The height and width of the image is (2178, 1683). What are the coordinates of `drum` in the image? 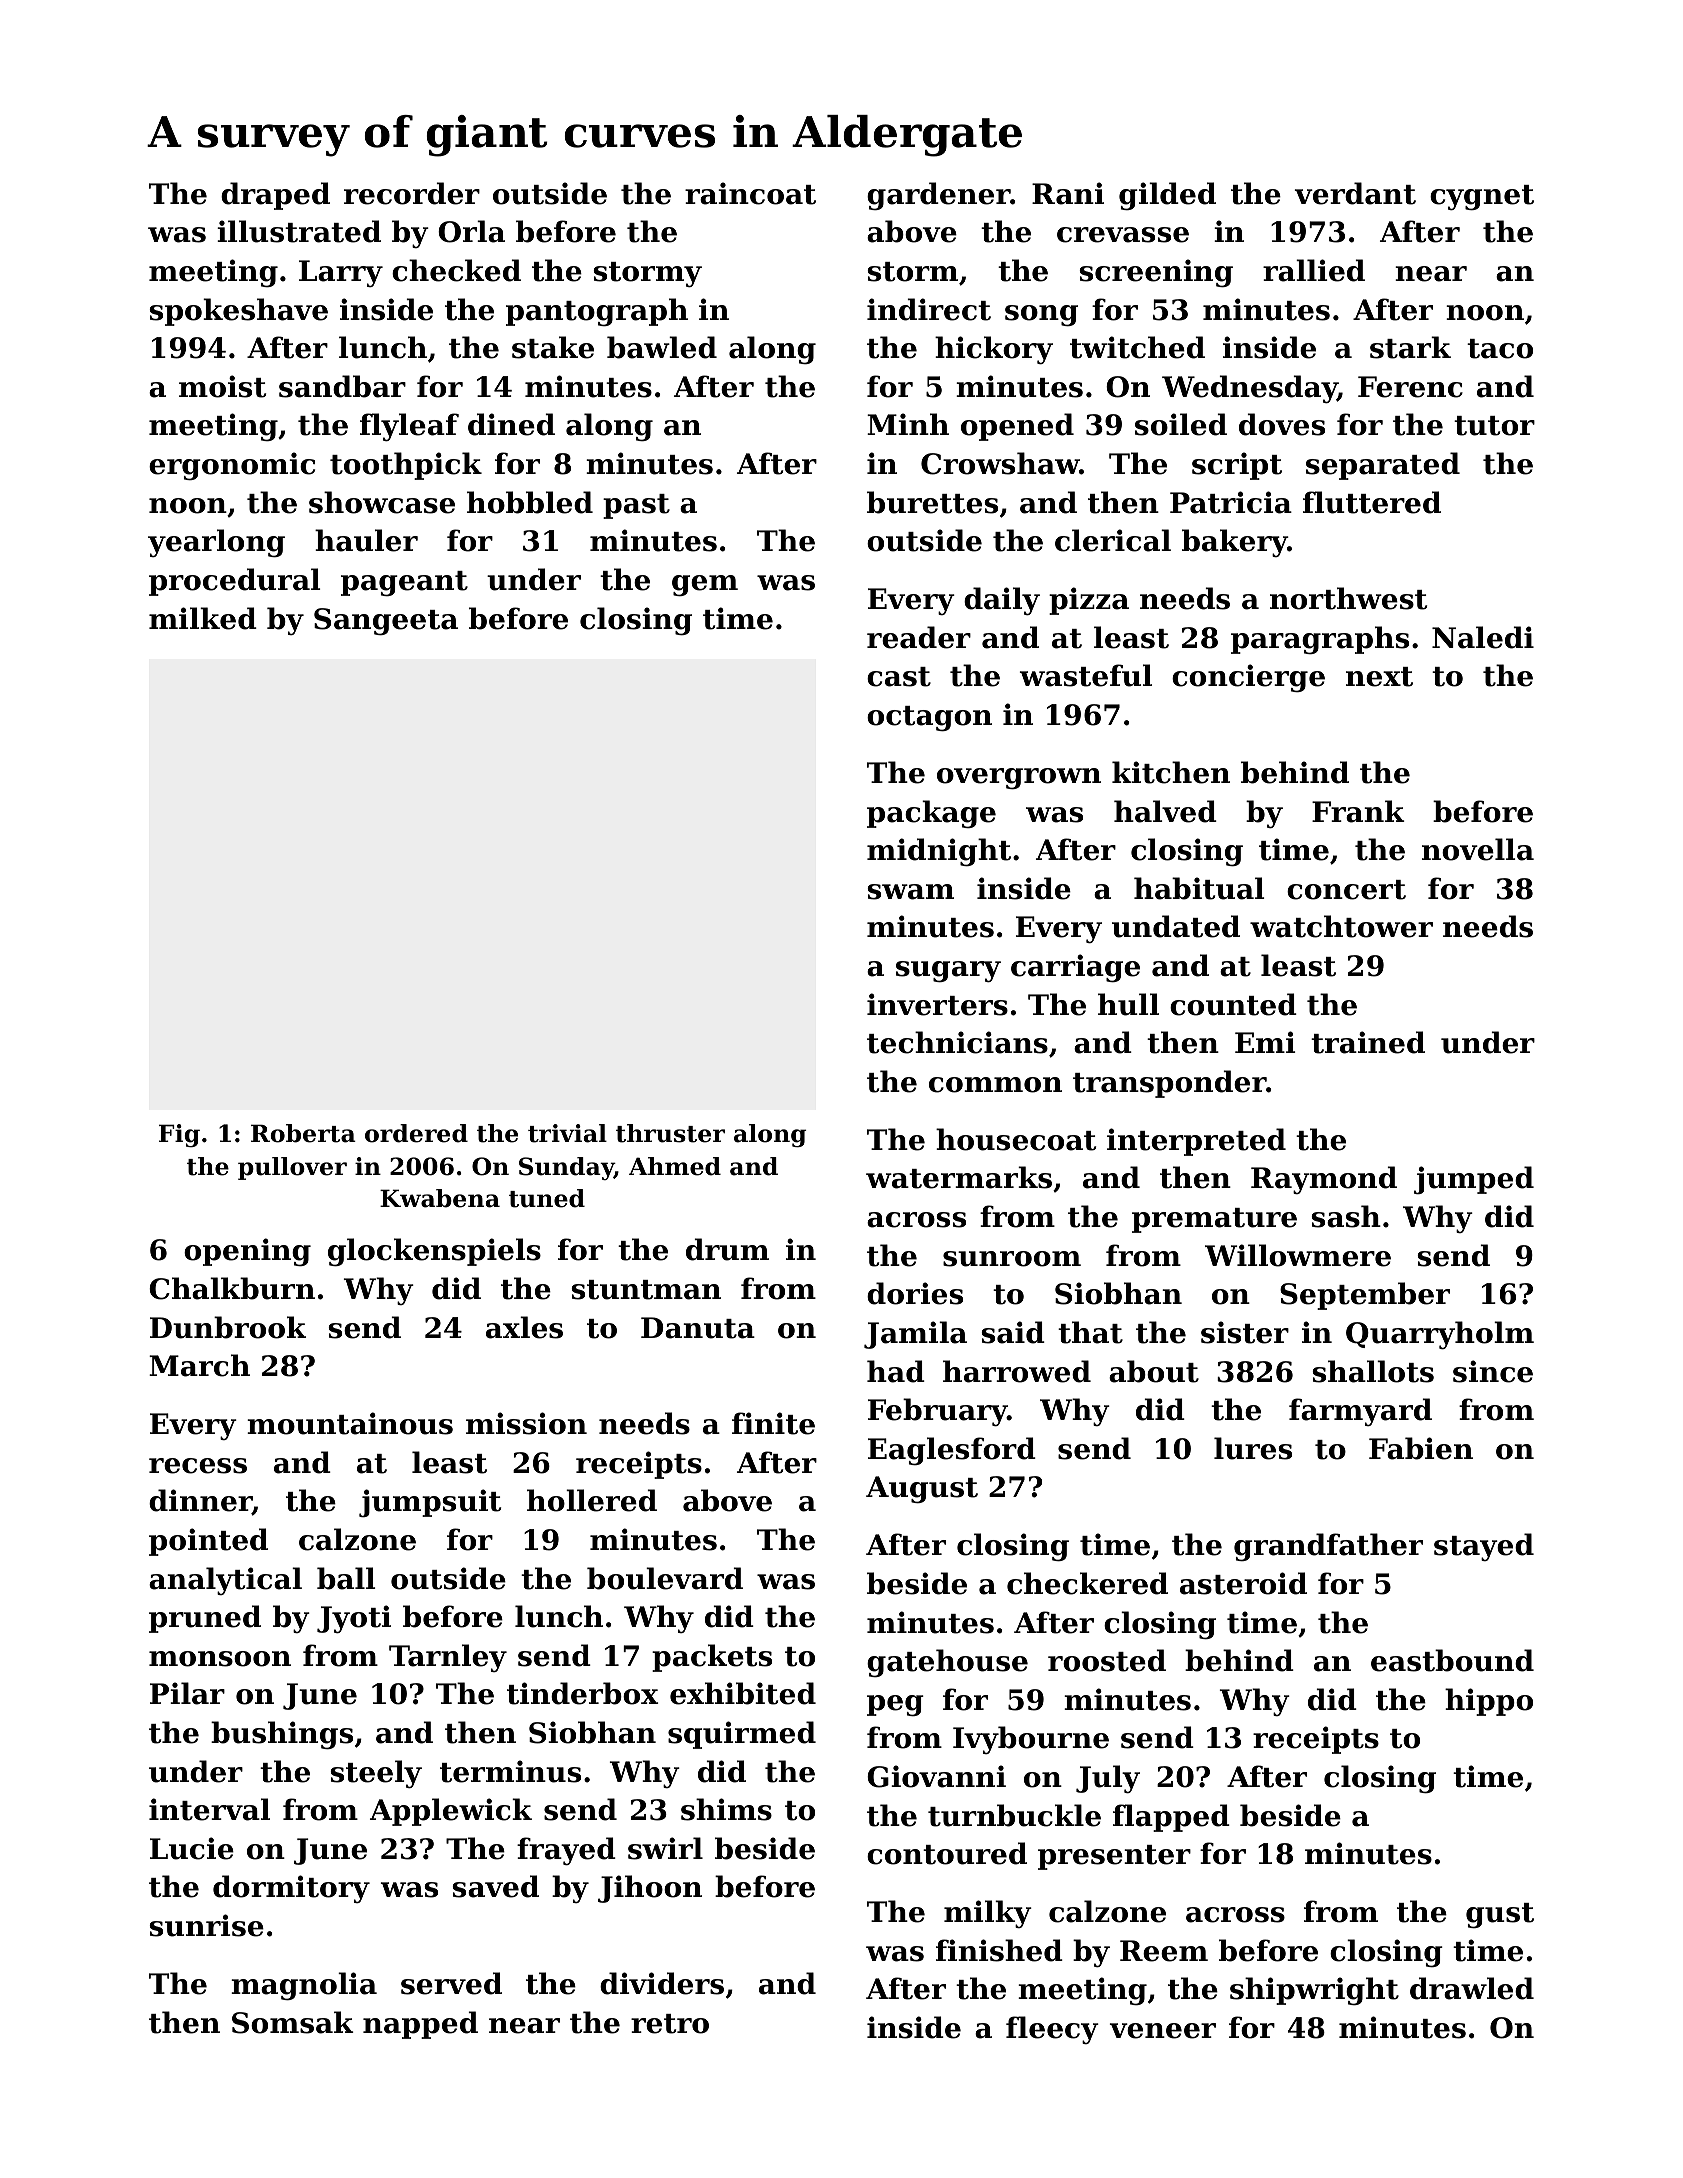 It's located at (727, 1249).
